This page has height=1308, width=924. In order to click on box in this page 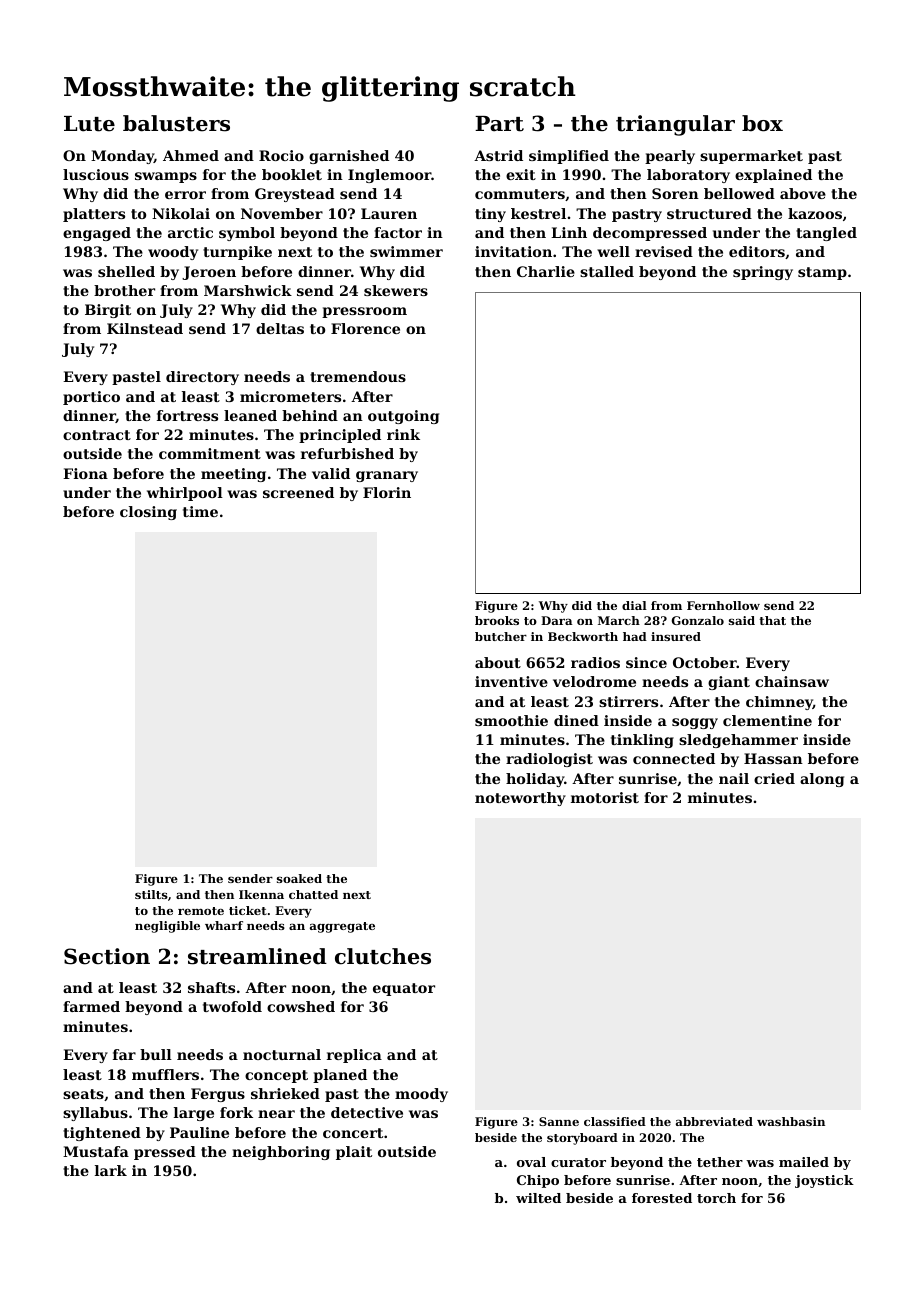, I will do `click(762, 123)`.
